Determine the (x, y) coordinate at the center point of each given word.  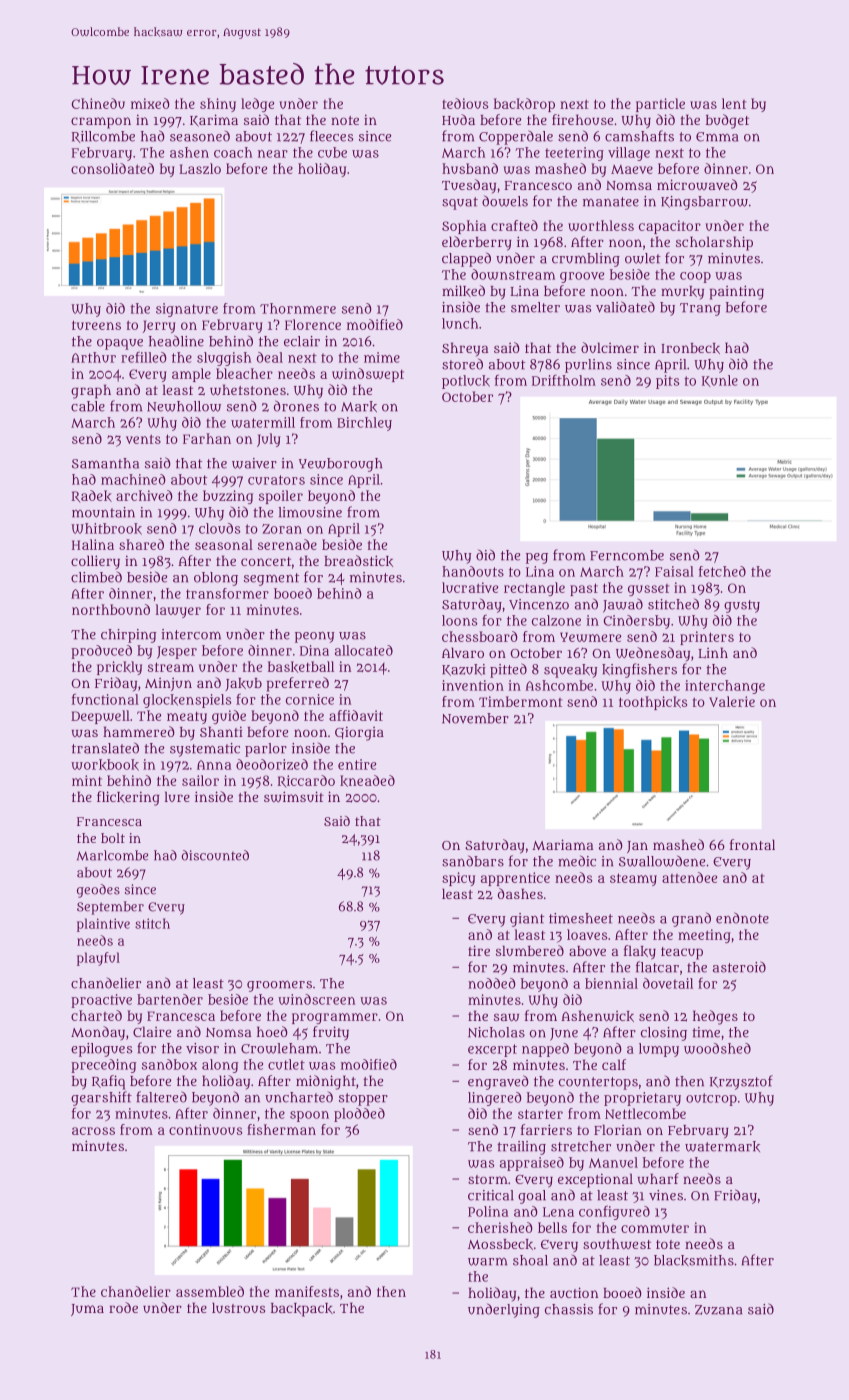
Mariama (562, 844)
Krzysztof (741, 1082)
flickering (128, 798)
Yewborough (340, 465)
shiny (218, 105)
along (220, 1066)
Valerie (732, 701)
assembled (210, 1291)
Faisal (674, 571)
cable (88, 406)
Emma (717, 137)
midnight (326, 1082)
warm (487, 1261)
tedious (465, 103)
